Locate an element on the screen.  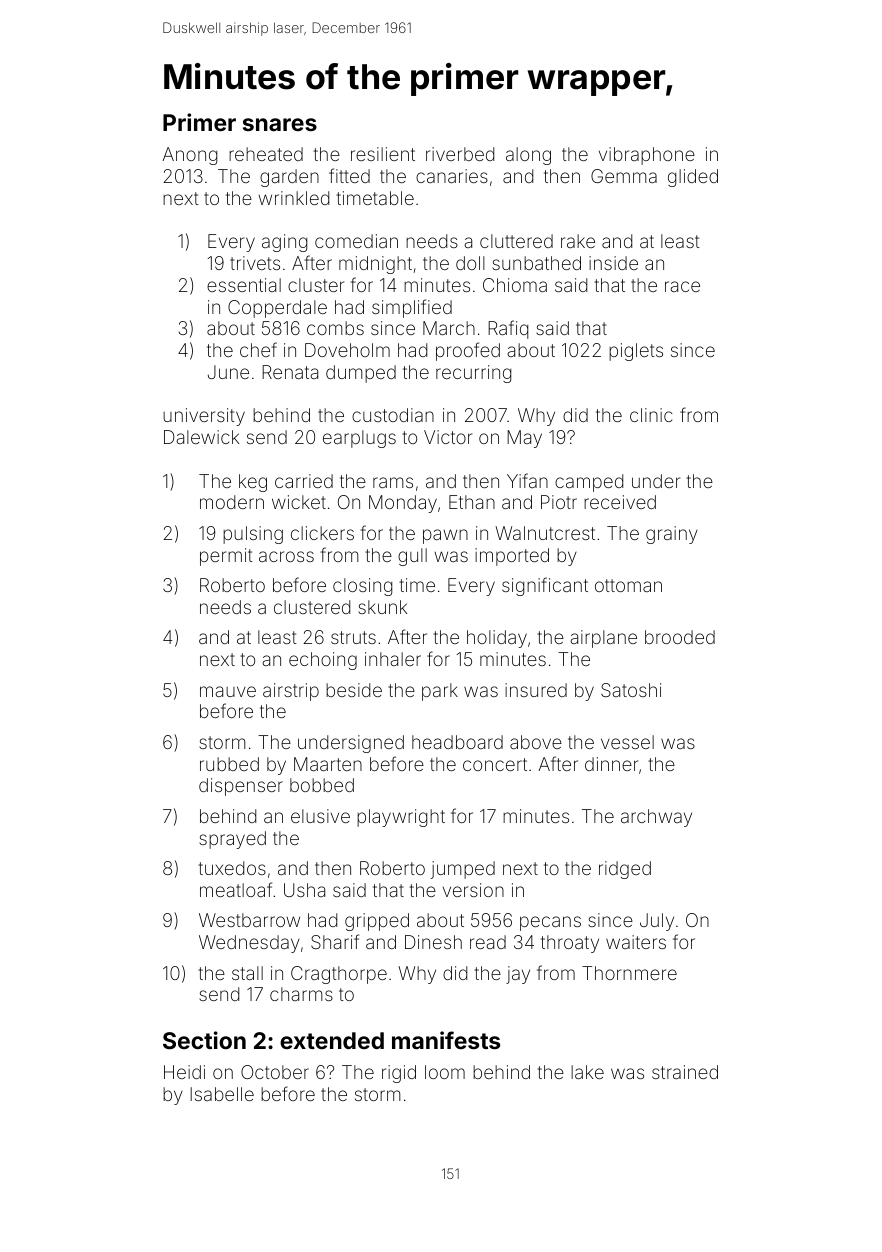
clinic is located at coordinates (651, 415).
